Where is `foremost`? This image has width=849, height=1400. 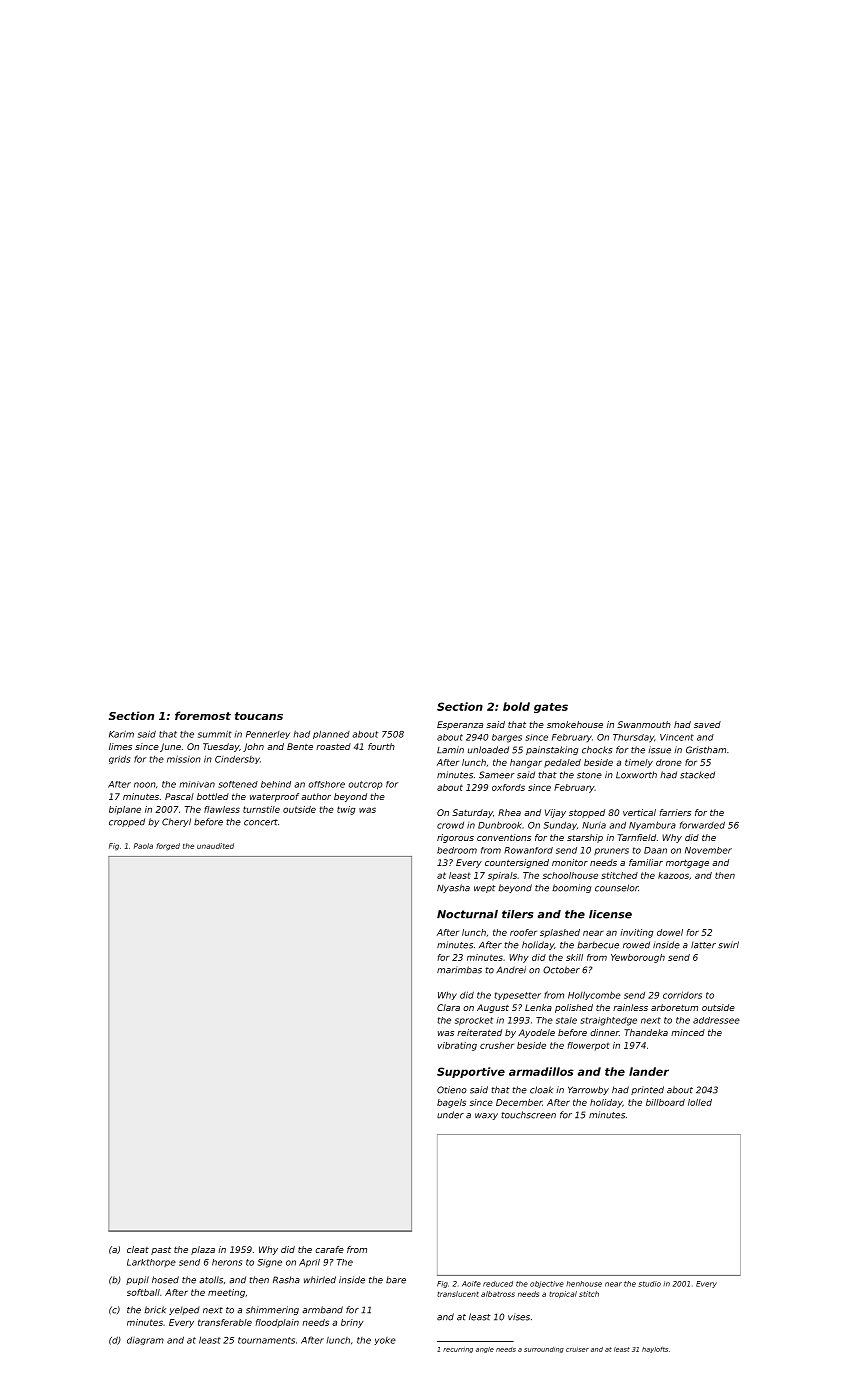 foremost is located at coordinates (203, 715).
